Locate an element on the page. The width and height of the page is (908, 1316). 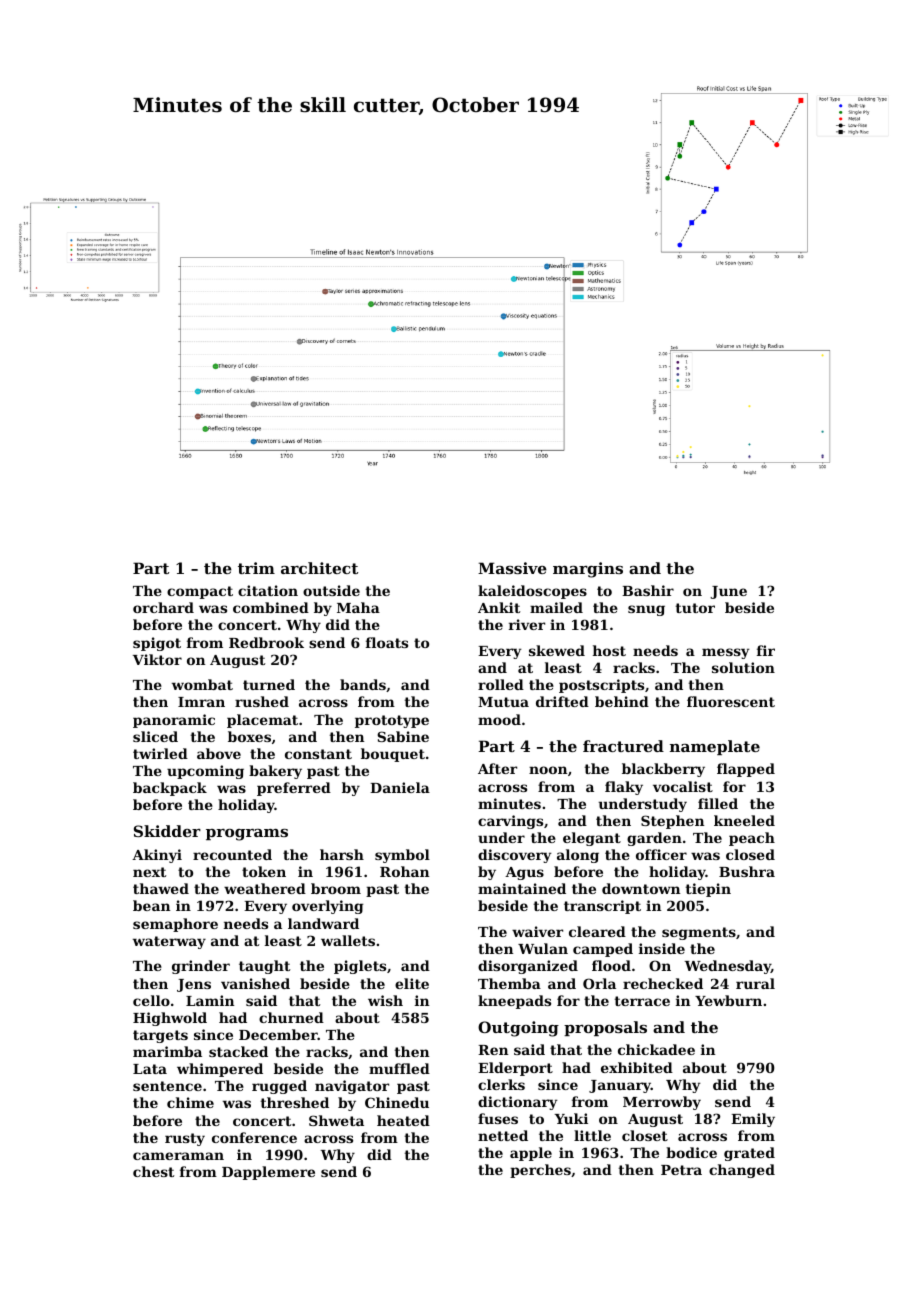
bands is located at coordinates (363, 684).
